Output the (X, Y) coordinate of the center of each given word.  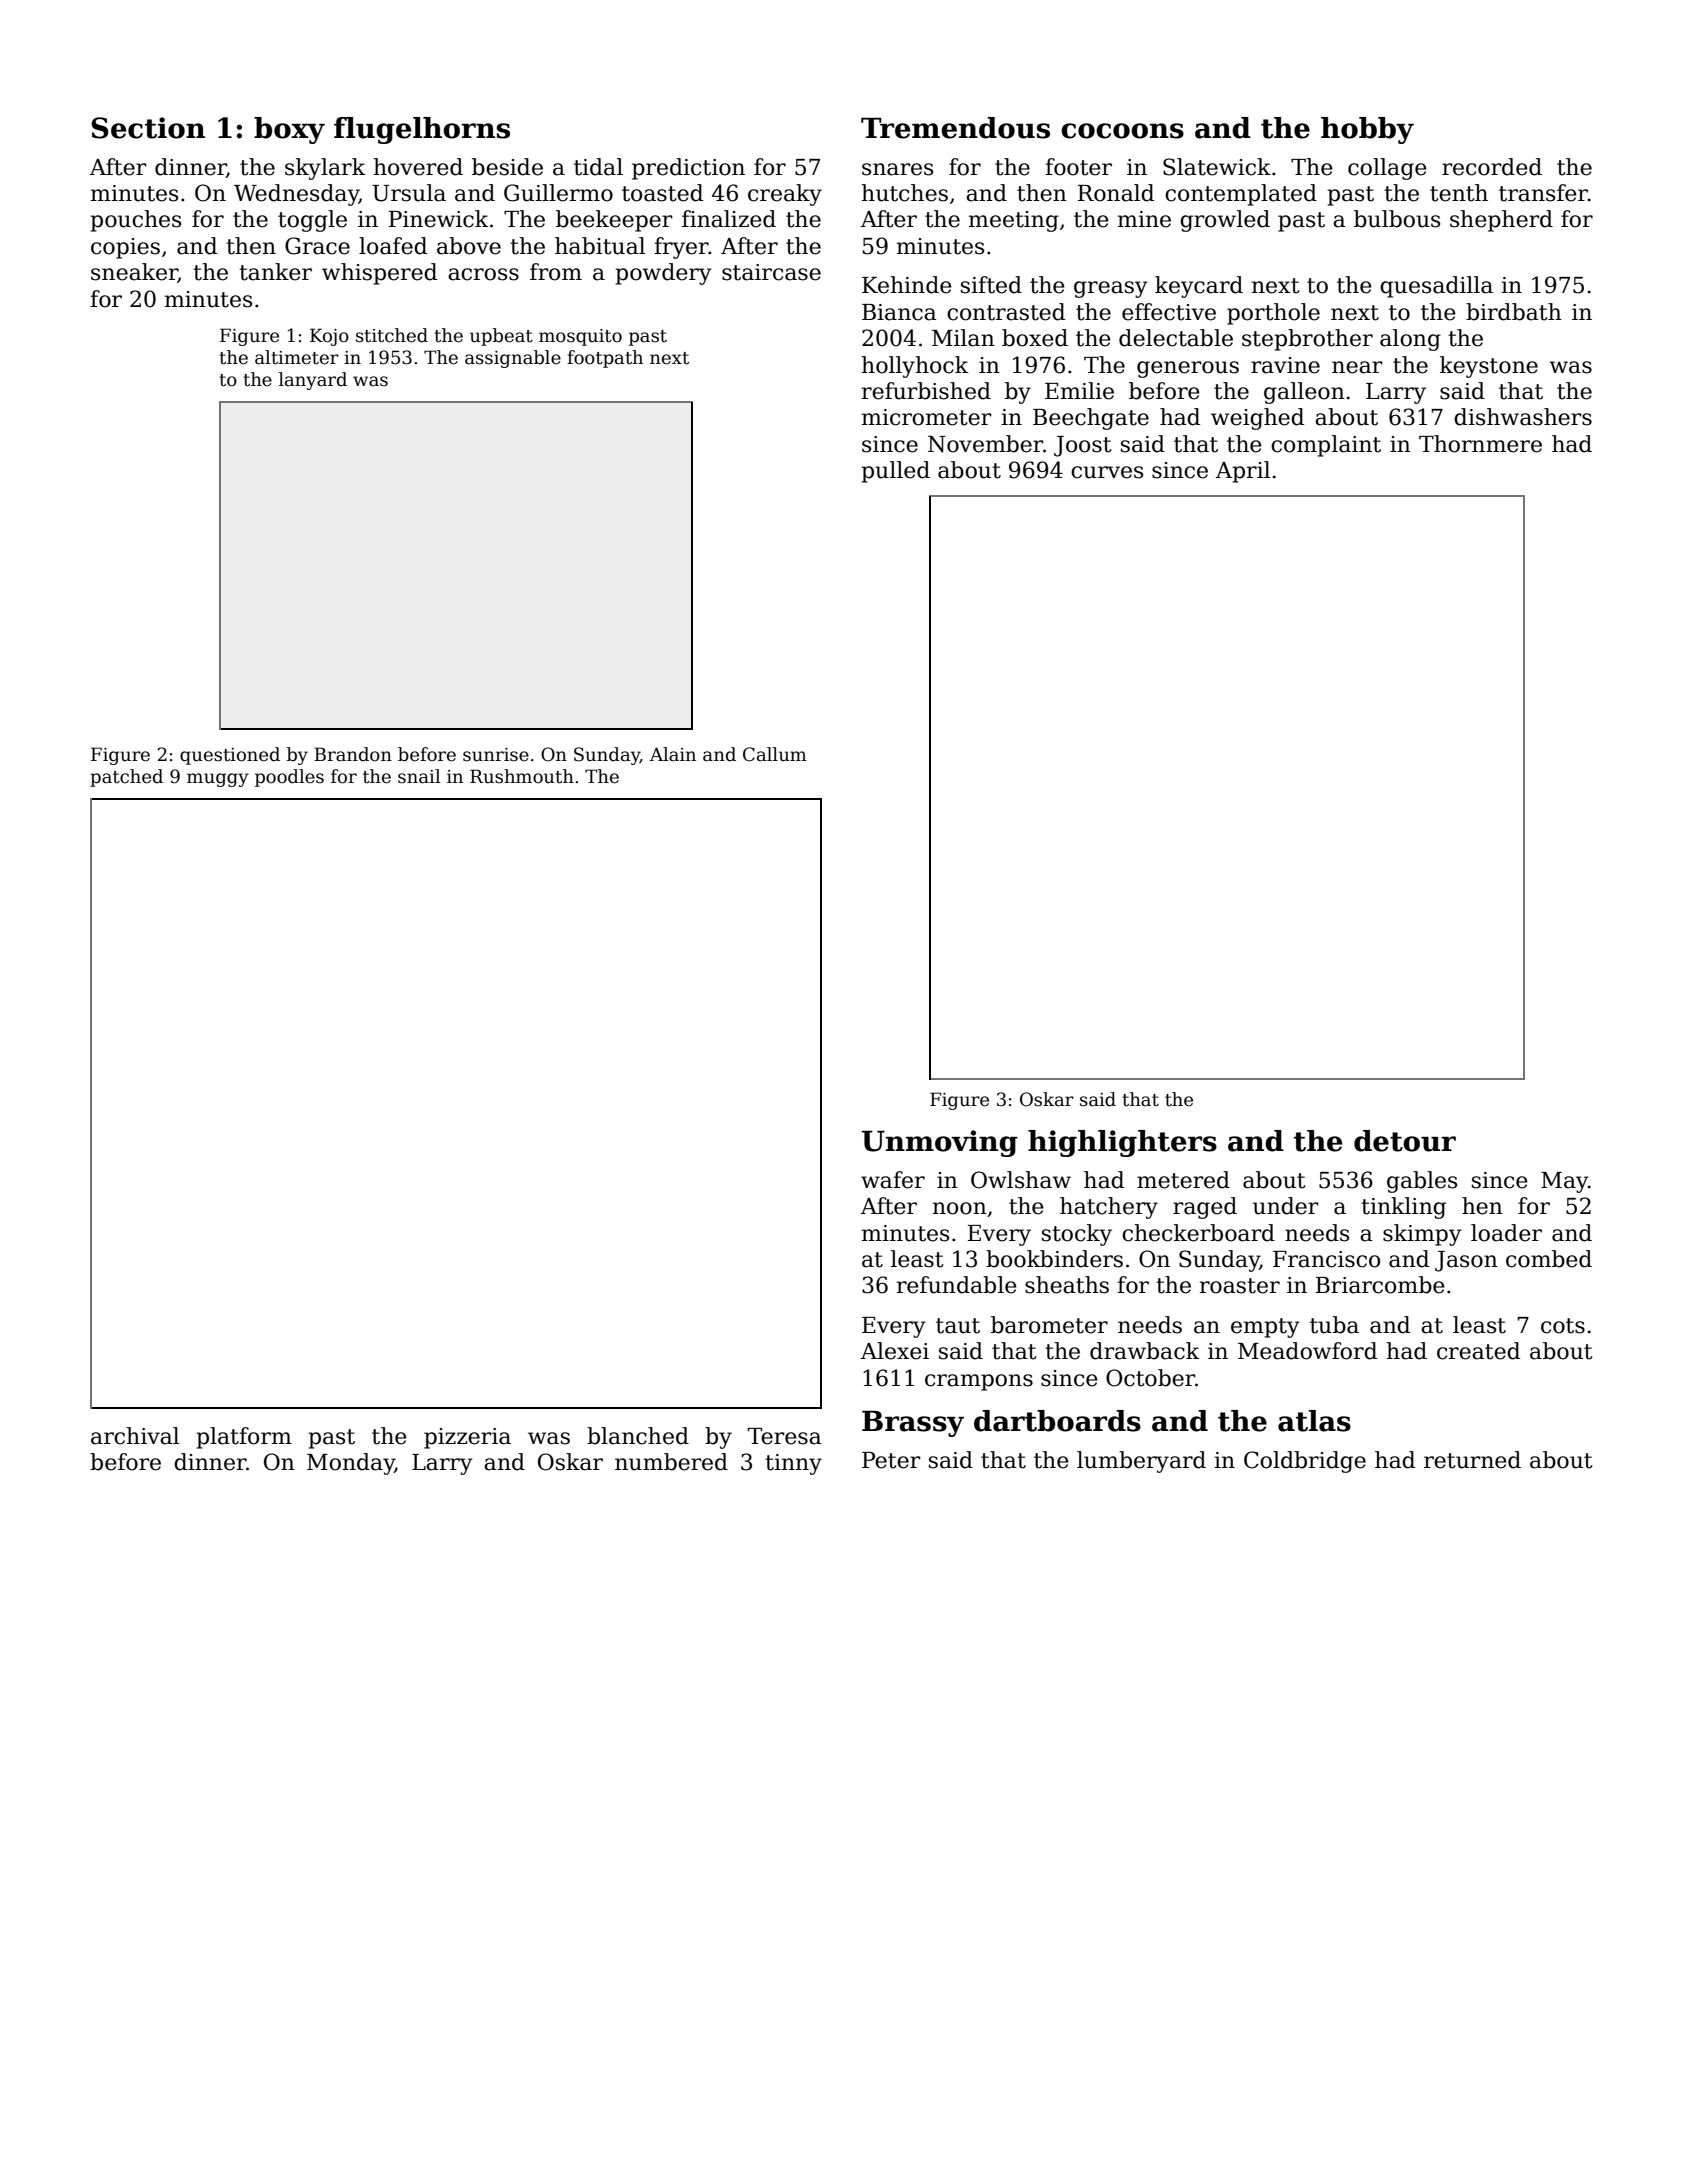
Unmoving (940, 1143)
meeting (1014, 221)
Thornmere (1480, 444)
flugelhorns (422, 130)
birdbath (1514, 312)
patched (126, 778)
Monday (351, 1464)
